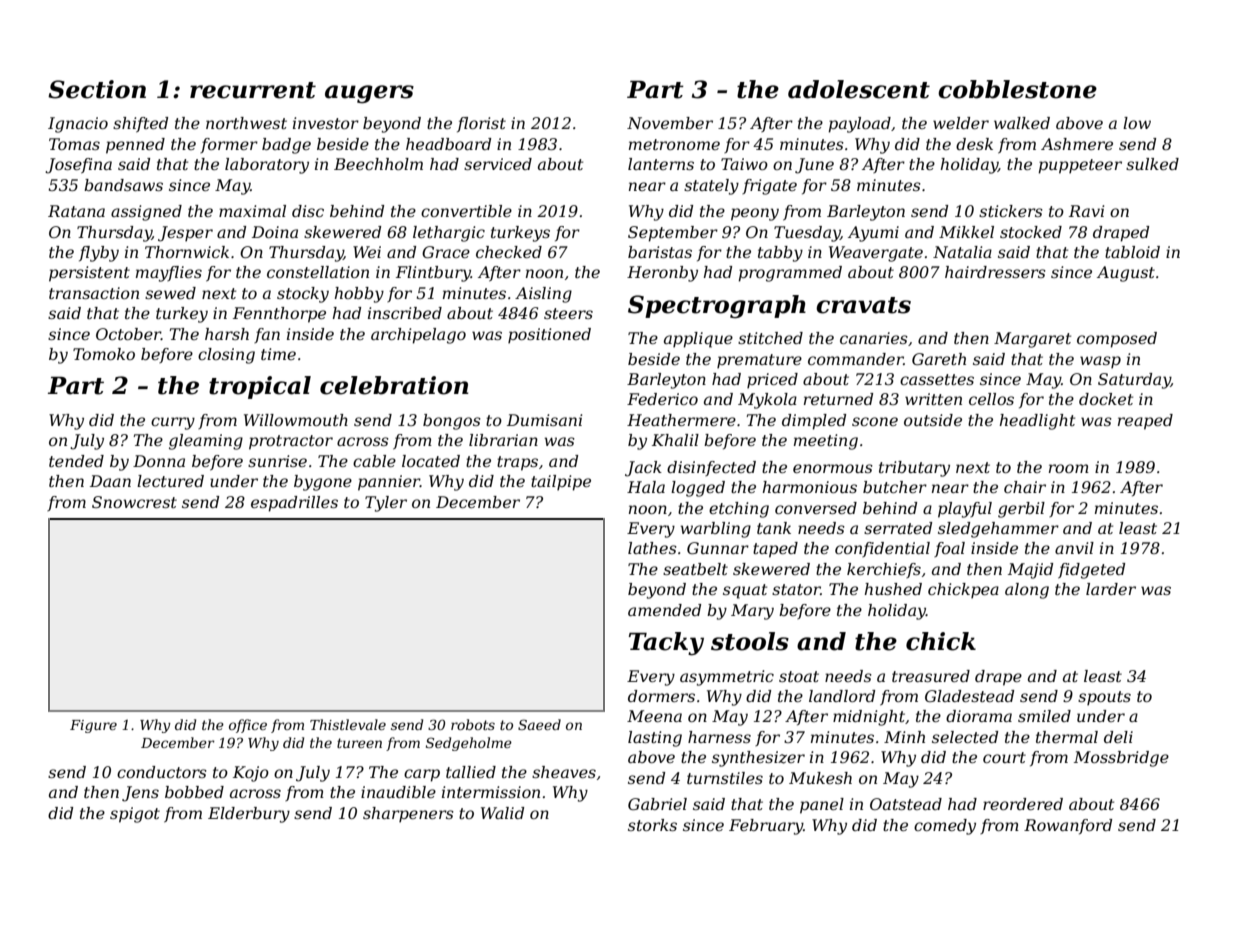 The height and width of the document is (952, 1233). I want to click on February, so click(766, 827).
